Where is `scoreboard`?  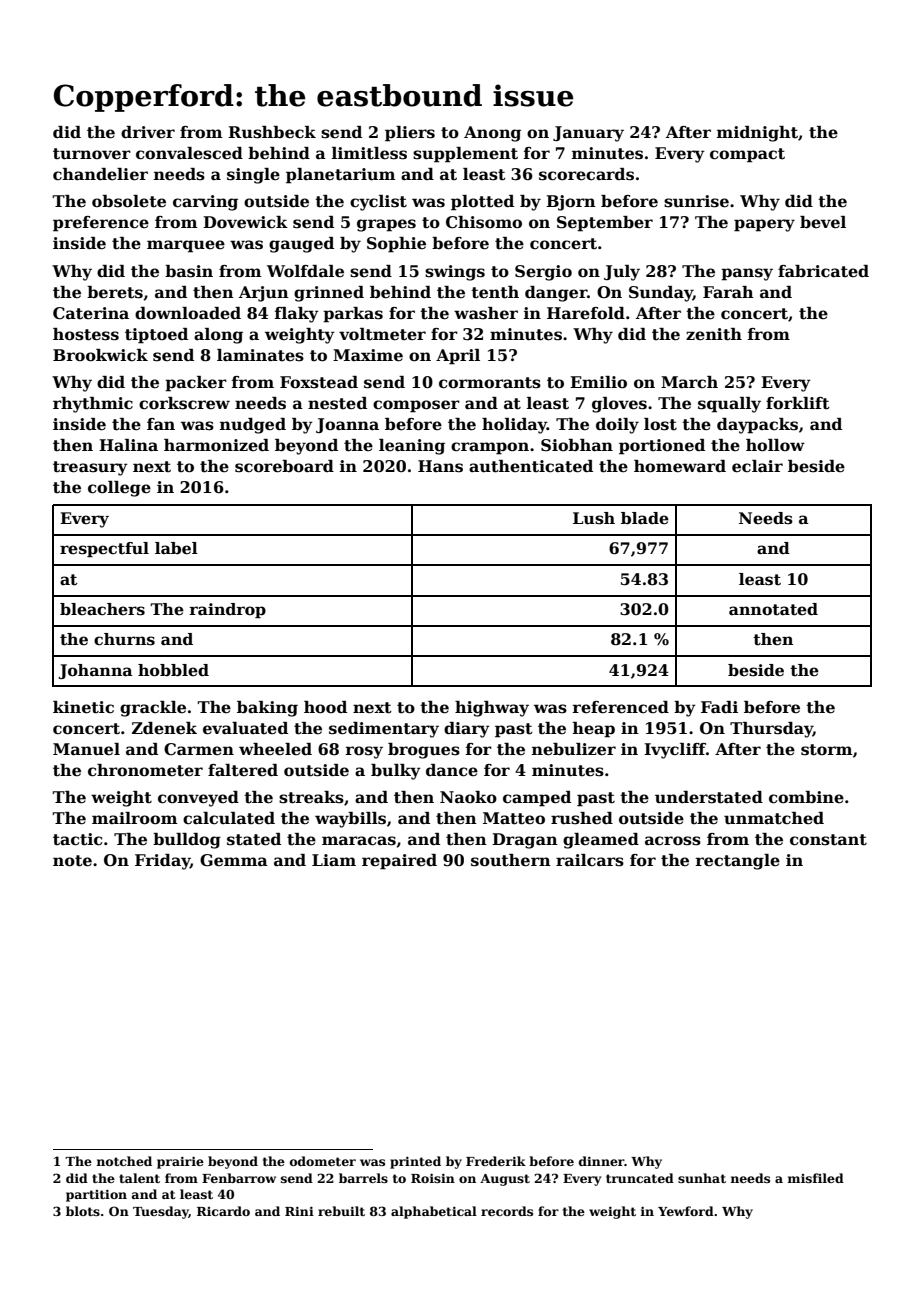
scoreboard is located at coordinates (284, 466).
